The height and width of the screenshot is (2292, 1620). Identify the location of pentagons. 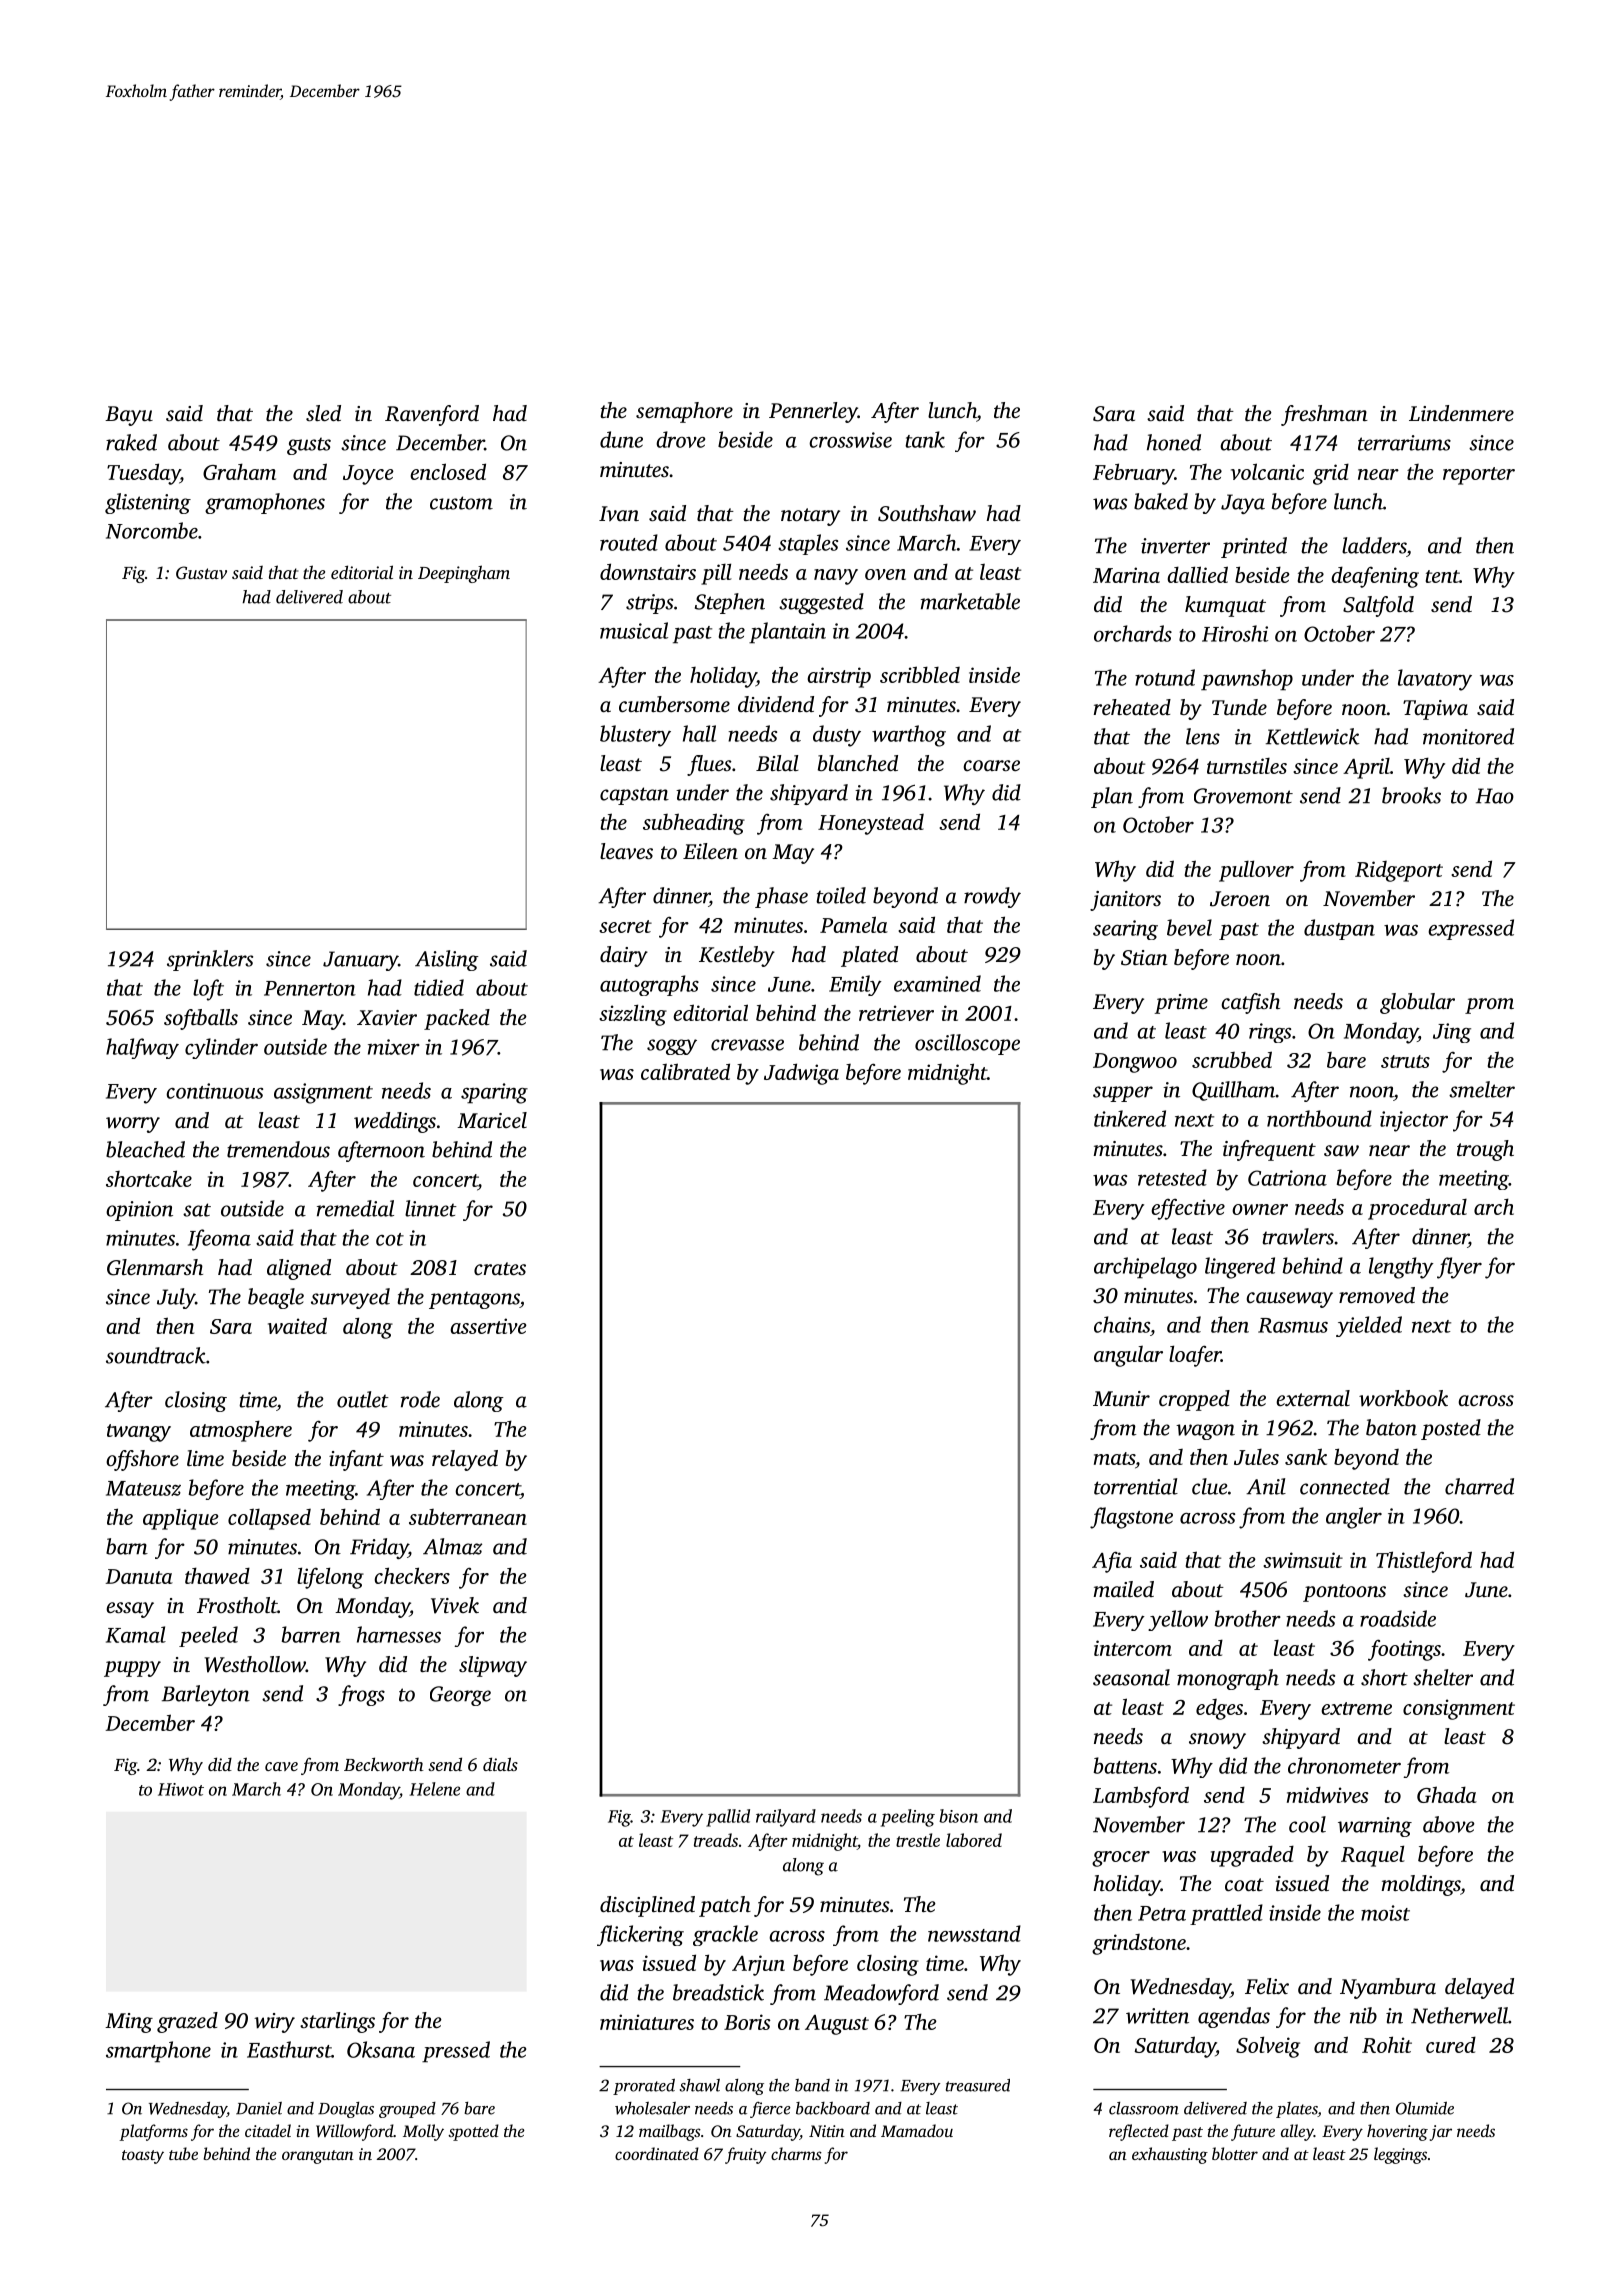
(474, 1300).
